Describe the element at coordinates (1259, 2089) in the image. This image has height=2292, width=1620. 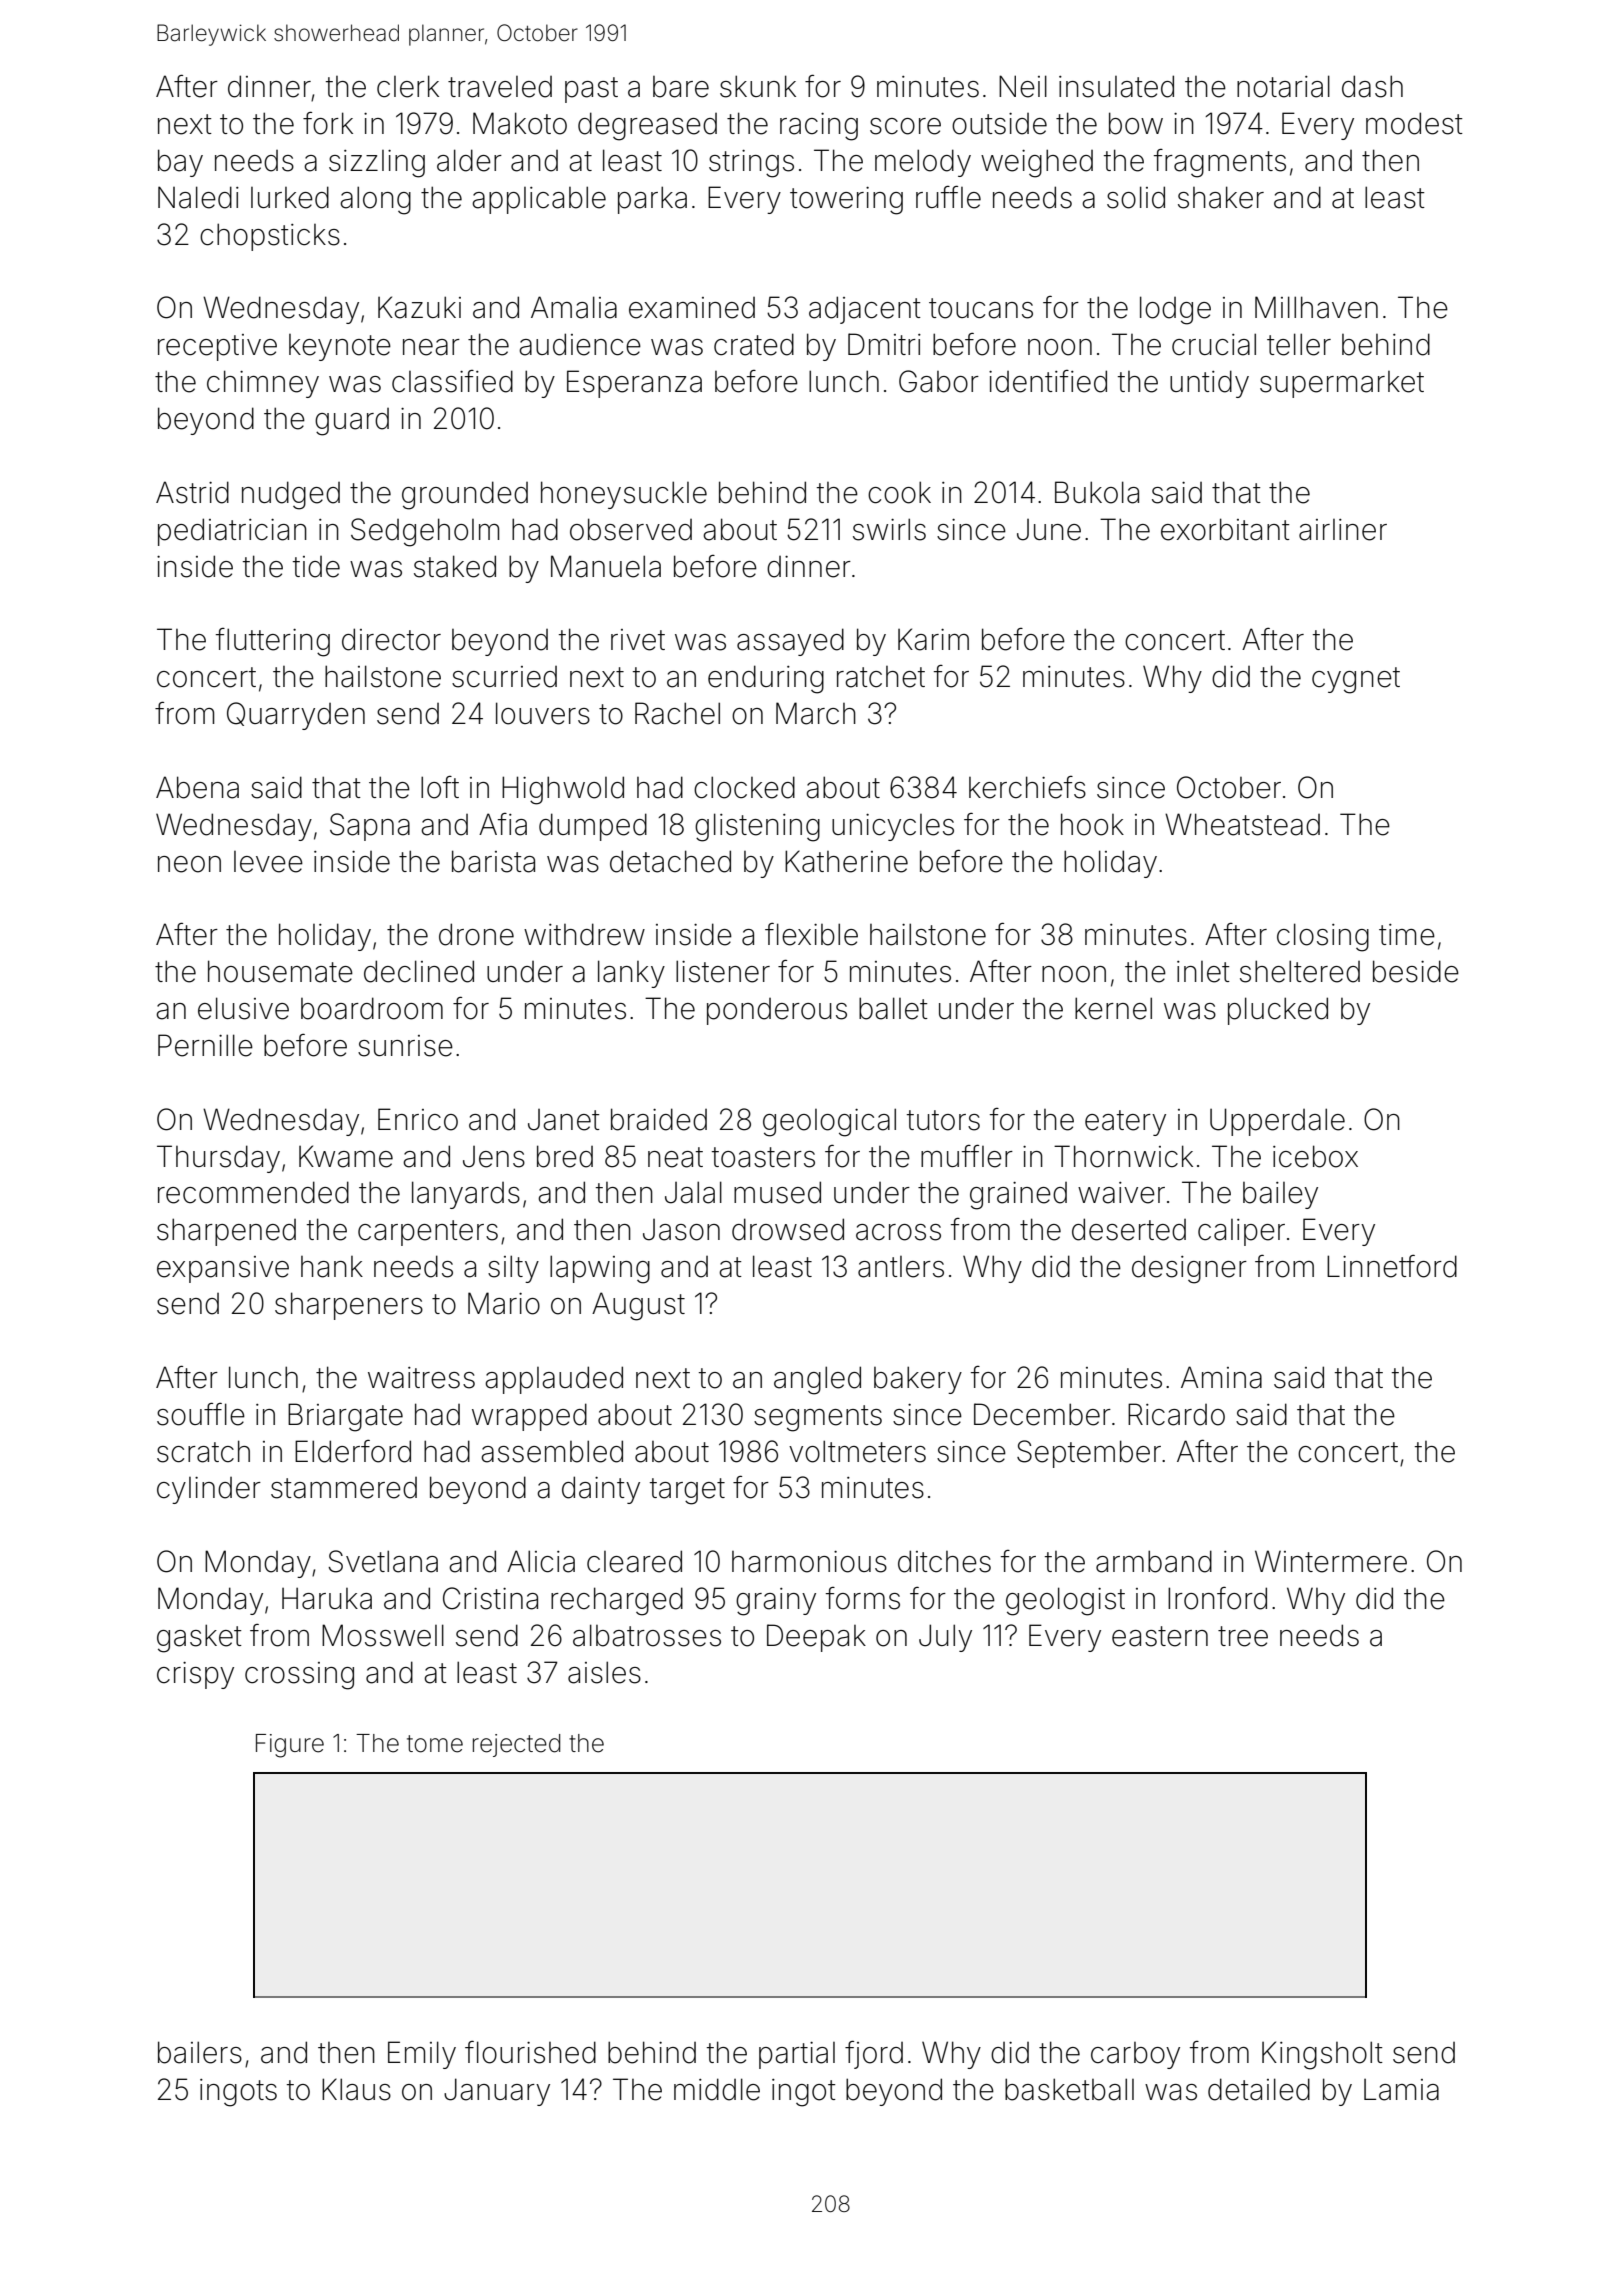
I see `detailed` at that location.
